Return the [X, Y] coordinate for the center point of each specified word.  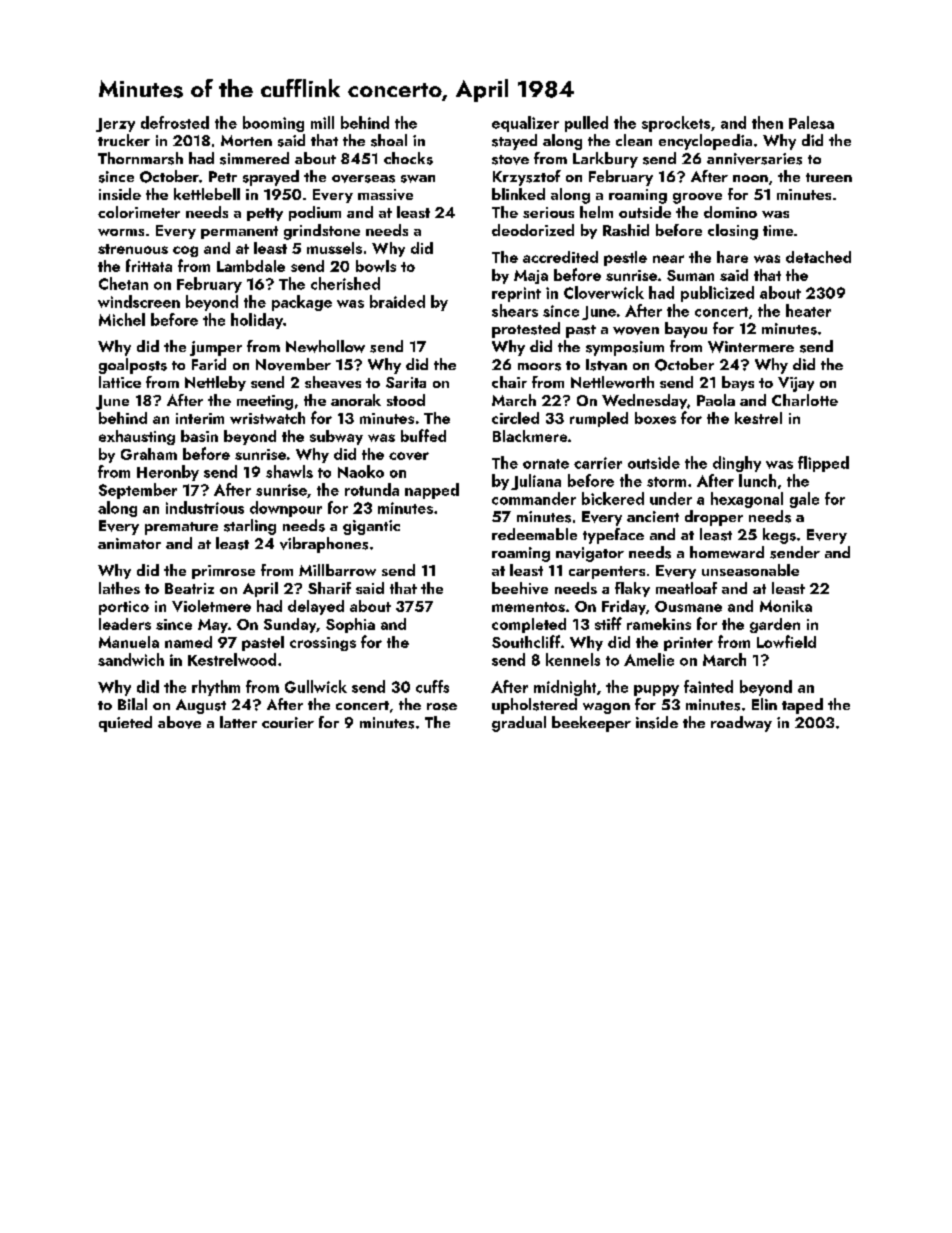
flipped [823, 464]
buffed [423, 435]
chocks [408, 158]
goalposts [133, 366]
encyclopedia [705, 142]
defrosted [175, 122]
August [201, 706]
